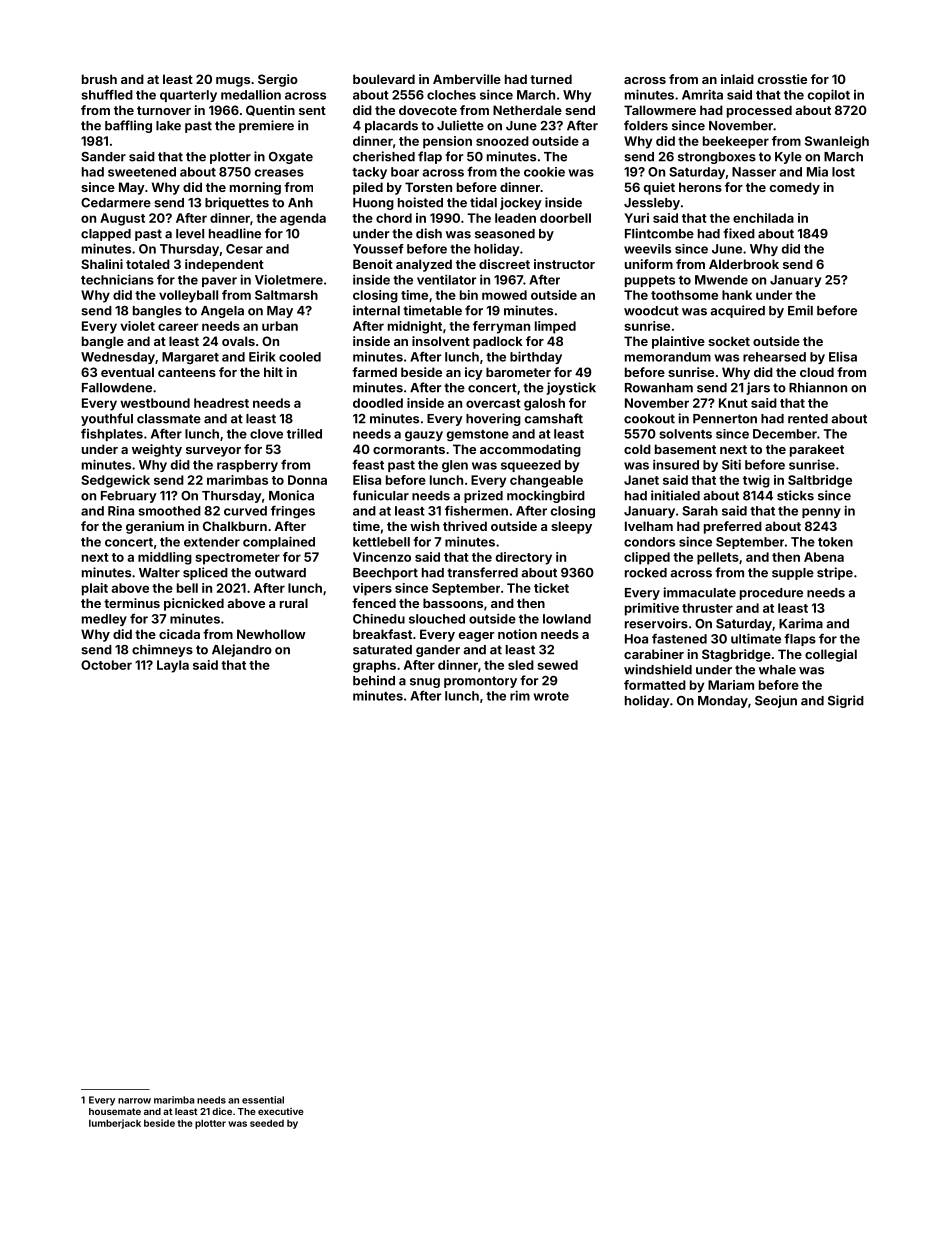 This document has width=952, height=1233. I want to click on snug, so click(425, 683).
